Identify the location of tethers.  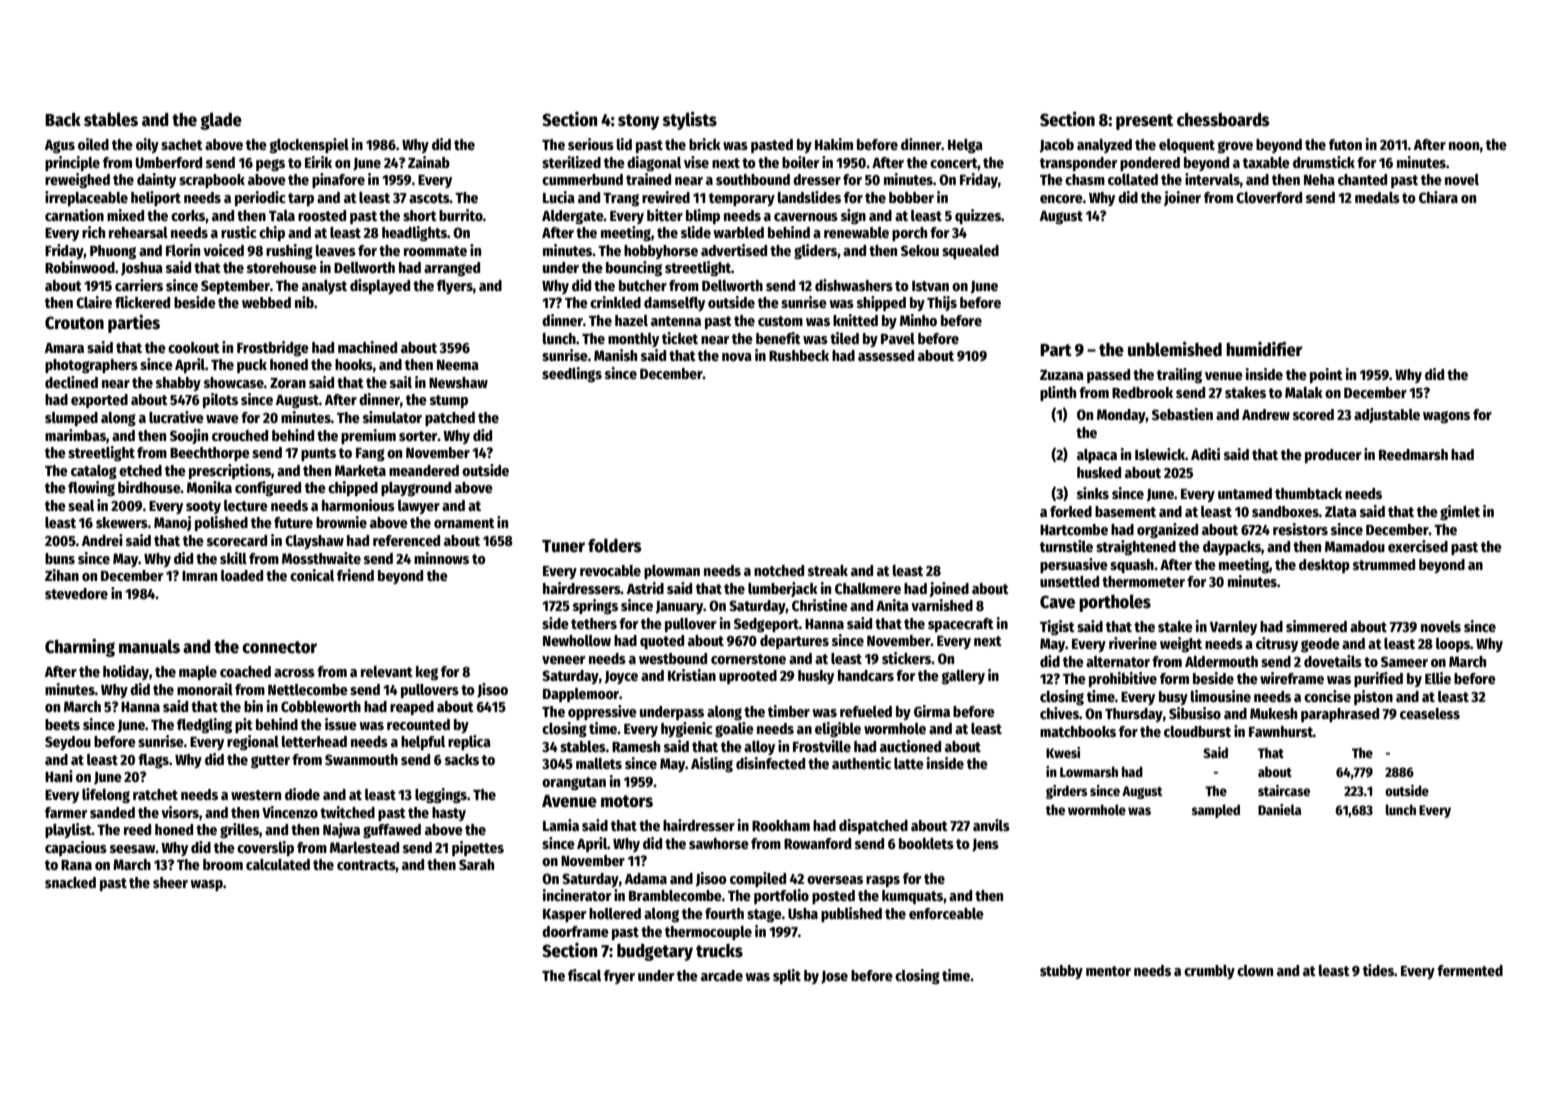
(594, 623).
